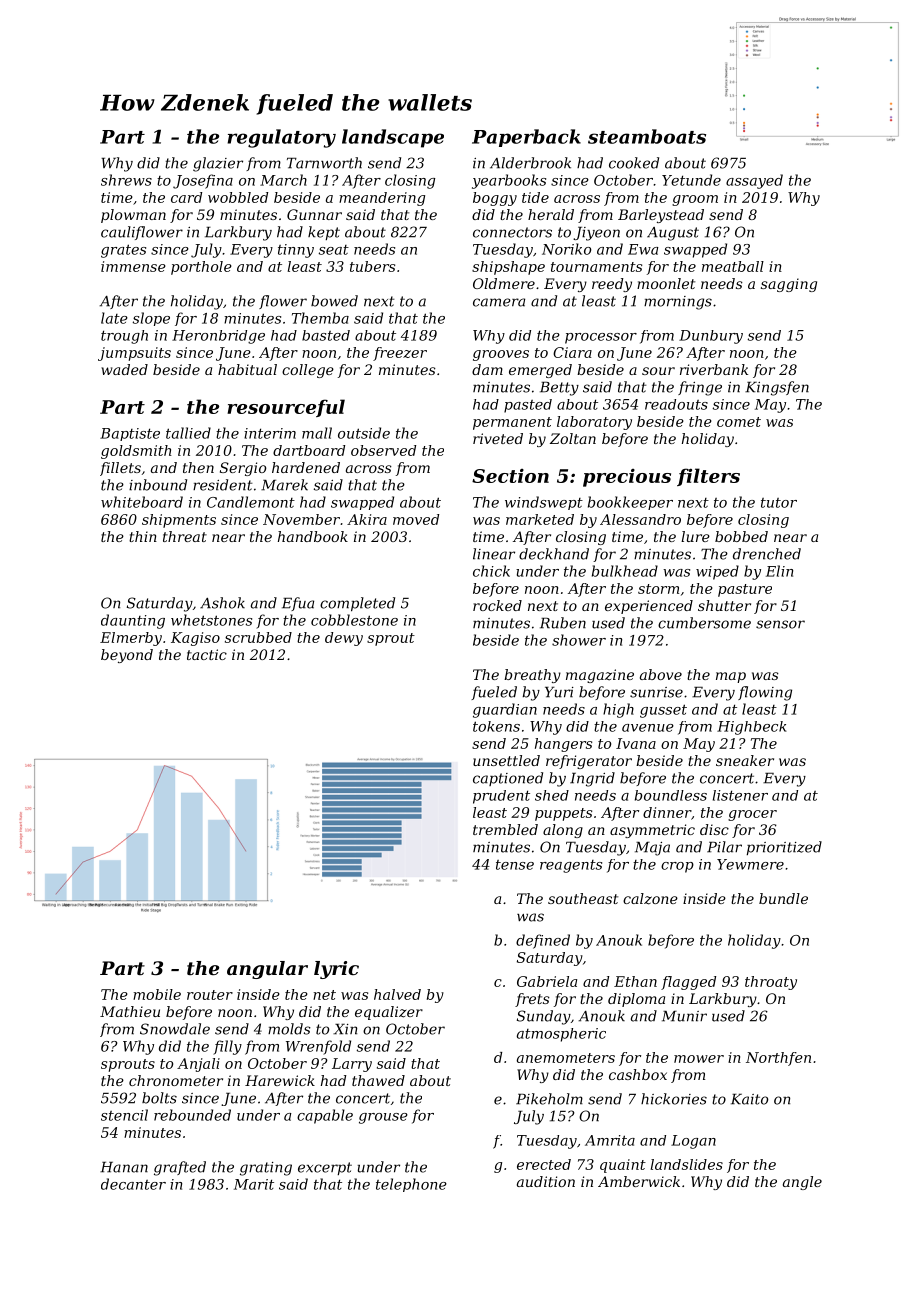 Image resolution: width=924 pixels, height=1308 pixels. I want to click on decanter, so click(133, 1184).
